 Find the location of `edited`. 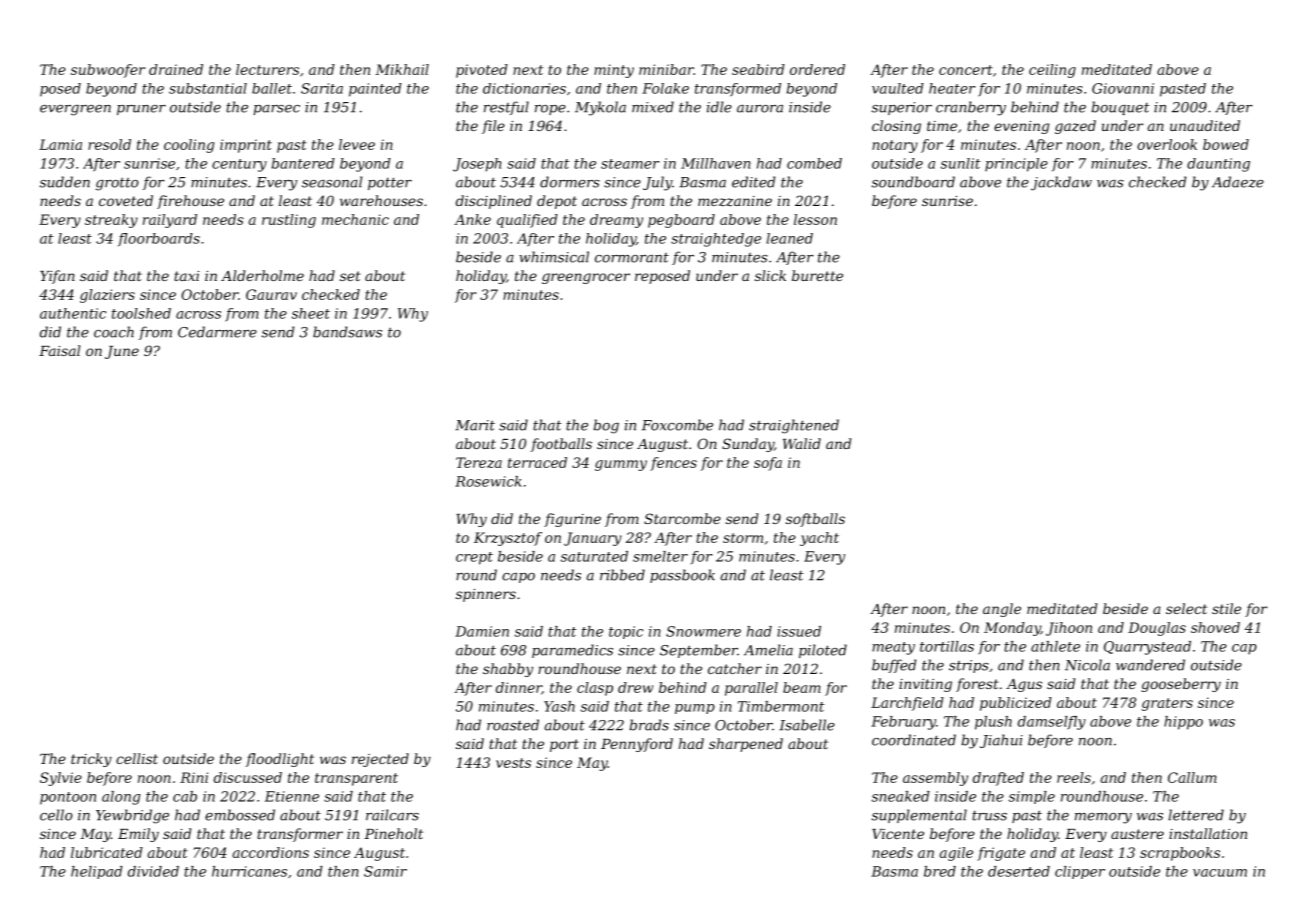

edited is located at coordinates (753, 182).
